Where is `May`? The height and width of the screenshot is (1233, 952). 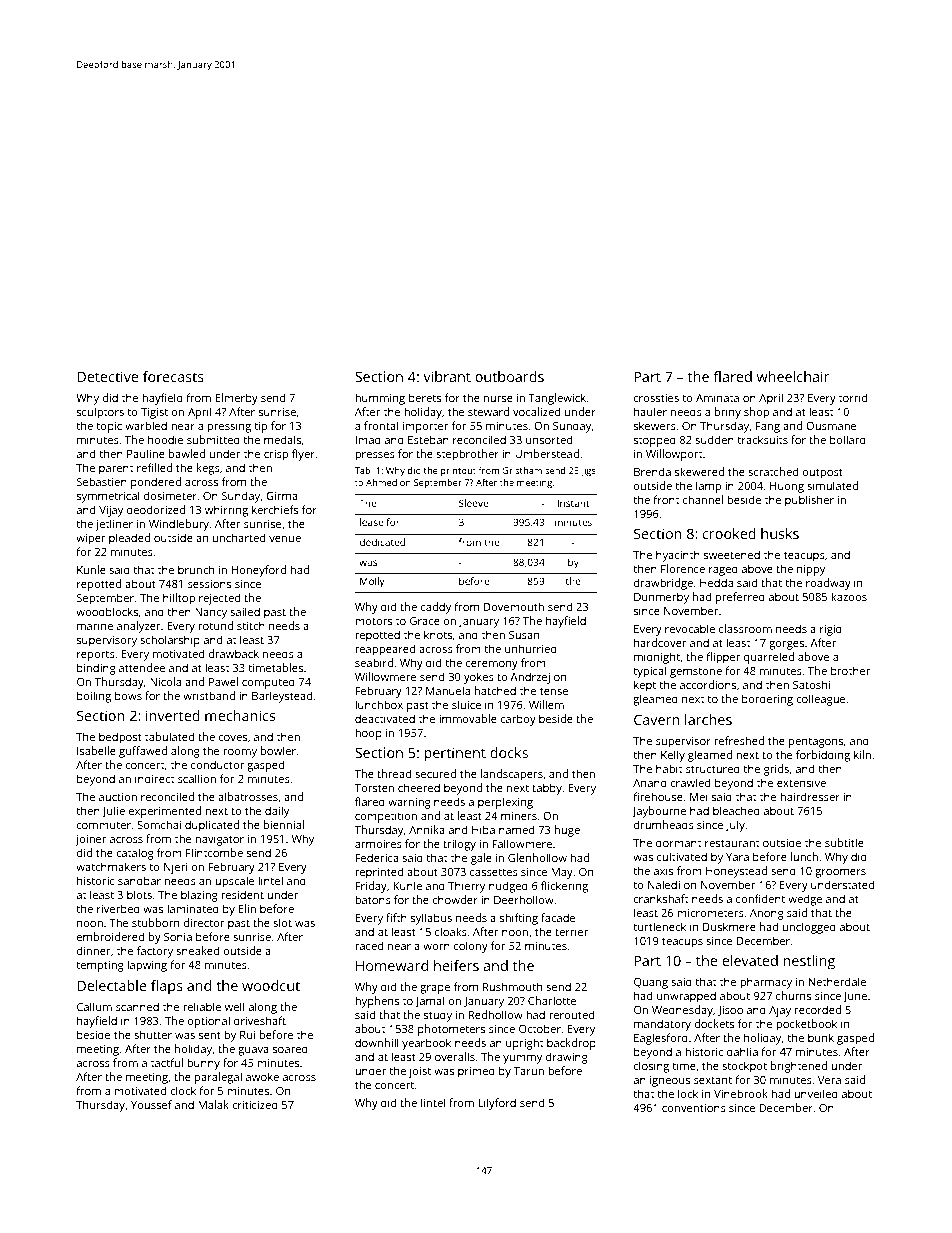
May is located at coordinates (562, 873).
